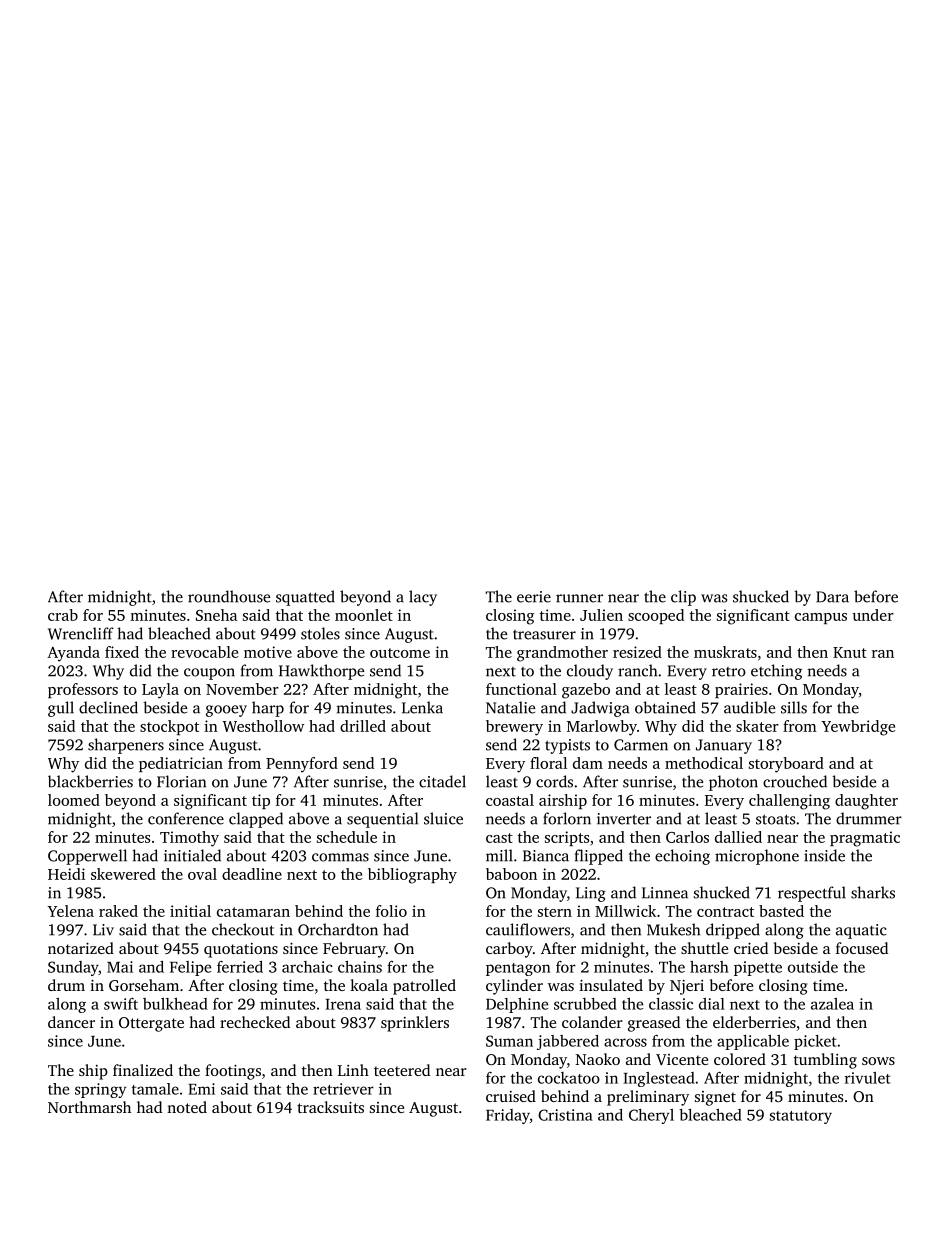 This screenshot has width=952, height=1233. Describe the element at coordinates (209, 674) in the screenshot. I see `coupon` at that location.
